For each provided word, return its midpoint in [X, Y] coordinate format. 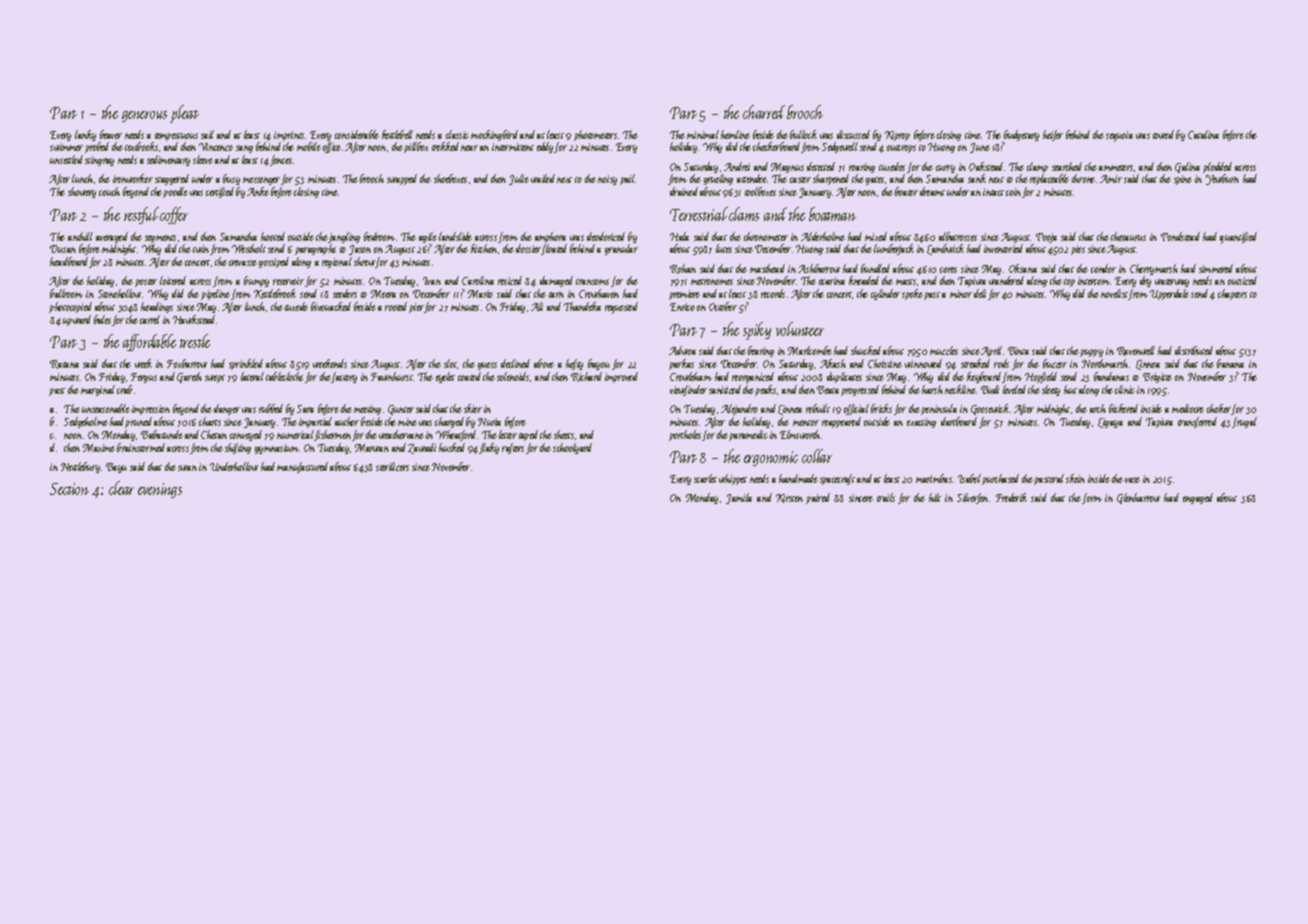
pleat [184, 114]
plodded [1217, 167]
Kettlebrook [275, 294]
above [544, 363]
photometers [595, 135]
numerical [296, 435]
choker [1219, 409]
